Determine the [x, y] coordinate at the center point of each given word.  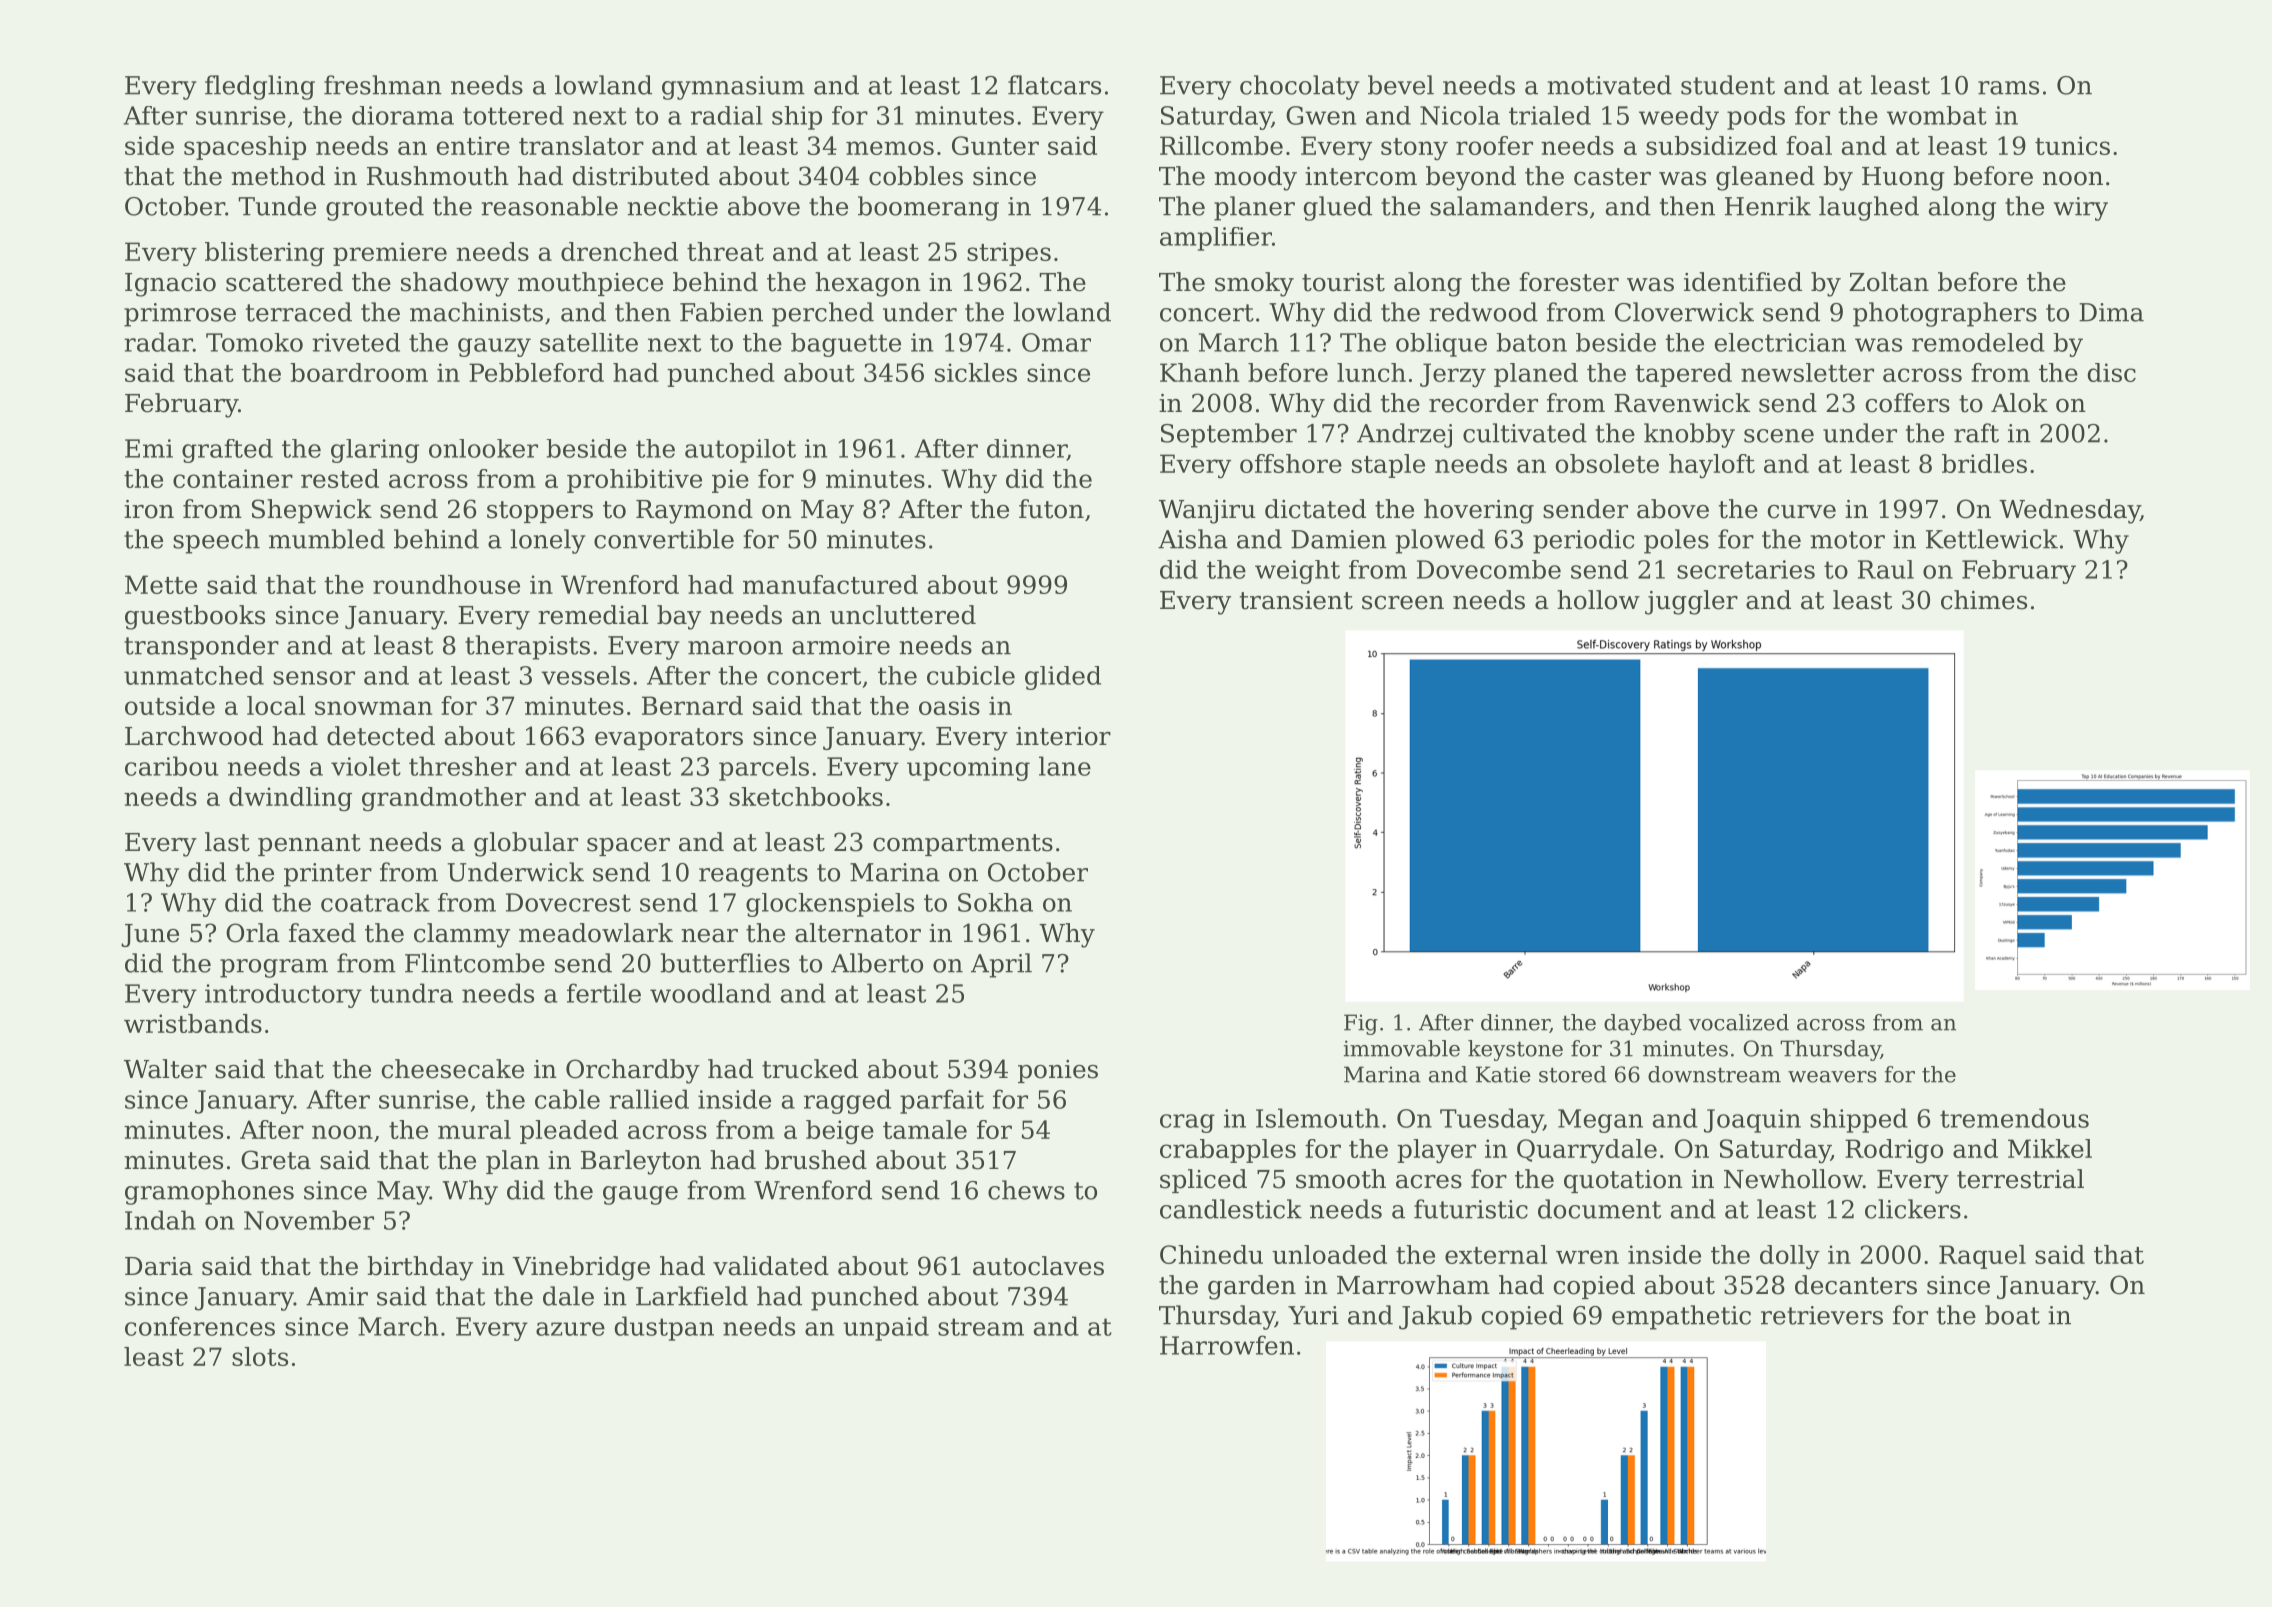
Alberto [877, 963]
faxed [322, 933]
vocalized [1738, 1022]
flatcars [1054, 85]
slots [260, 1356]
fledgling [260, 87]
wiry [2081, 209]
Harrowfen [1227, 1345]
